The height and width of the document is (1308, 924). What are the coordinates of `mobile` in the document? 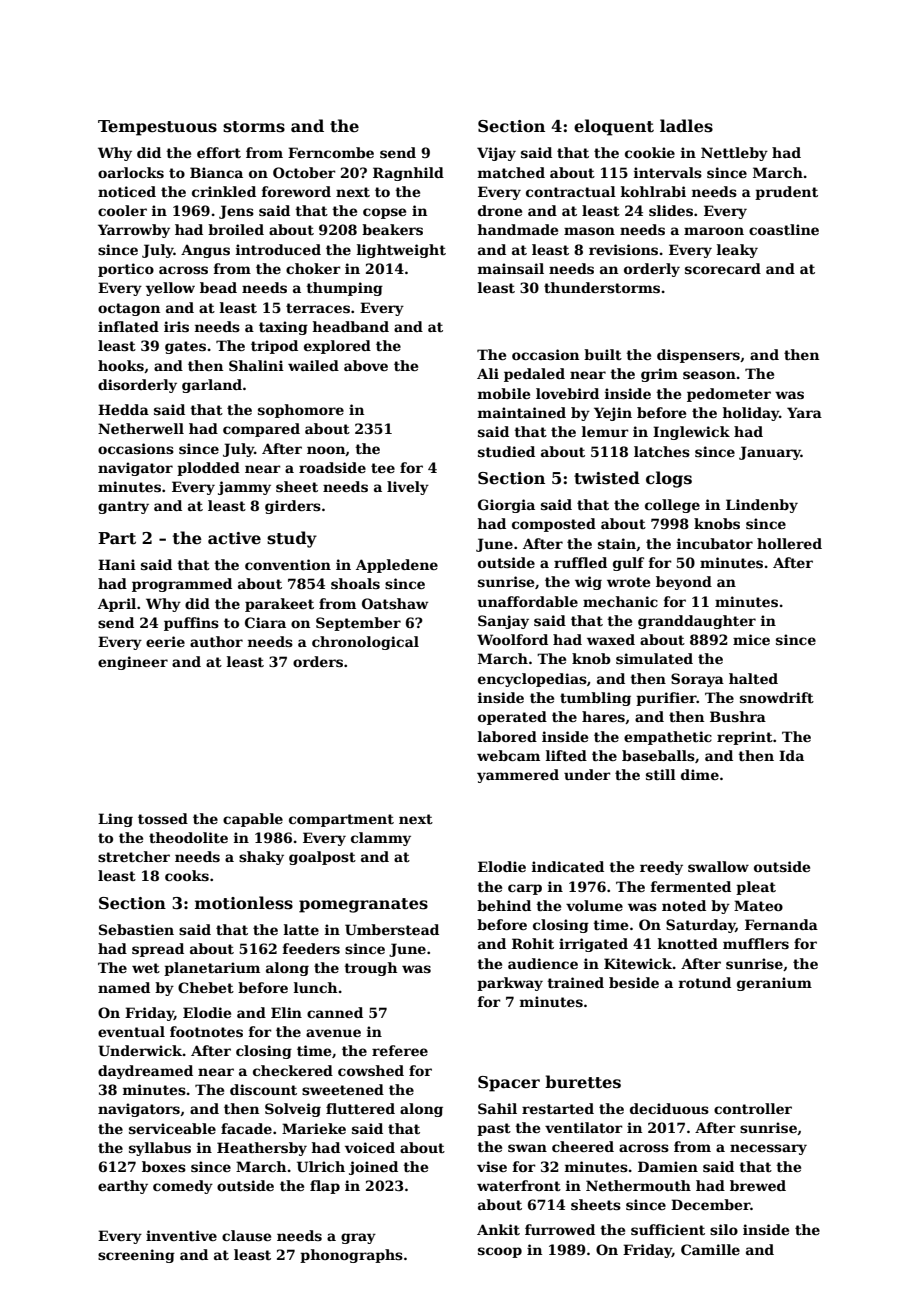 It's located at (504, 393).
